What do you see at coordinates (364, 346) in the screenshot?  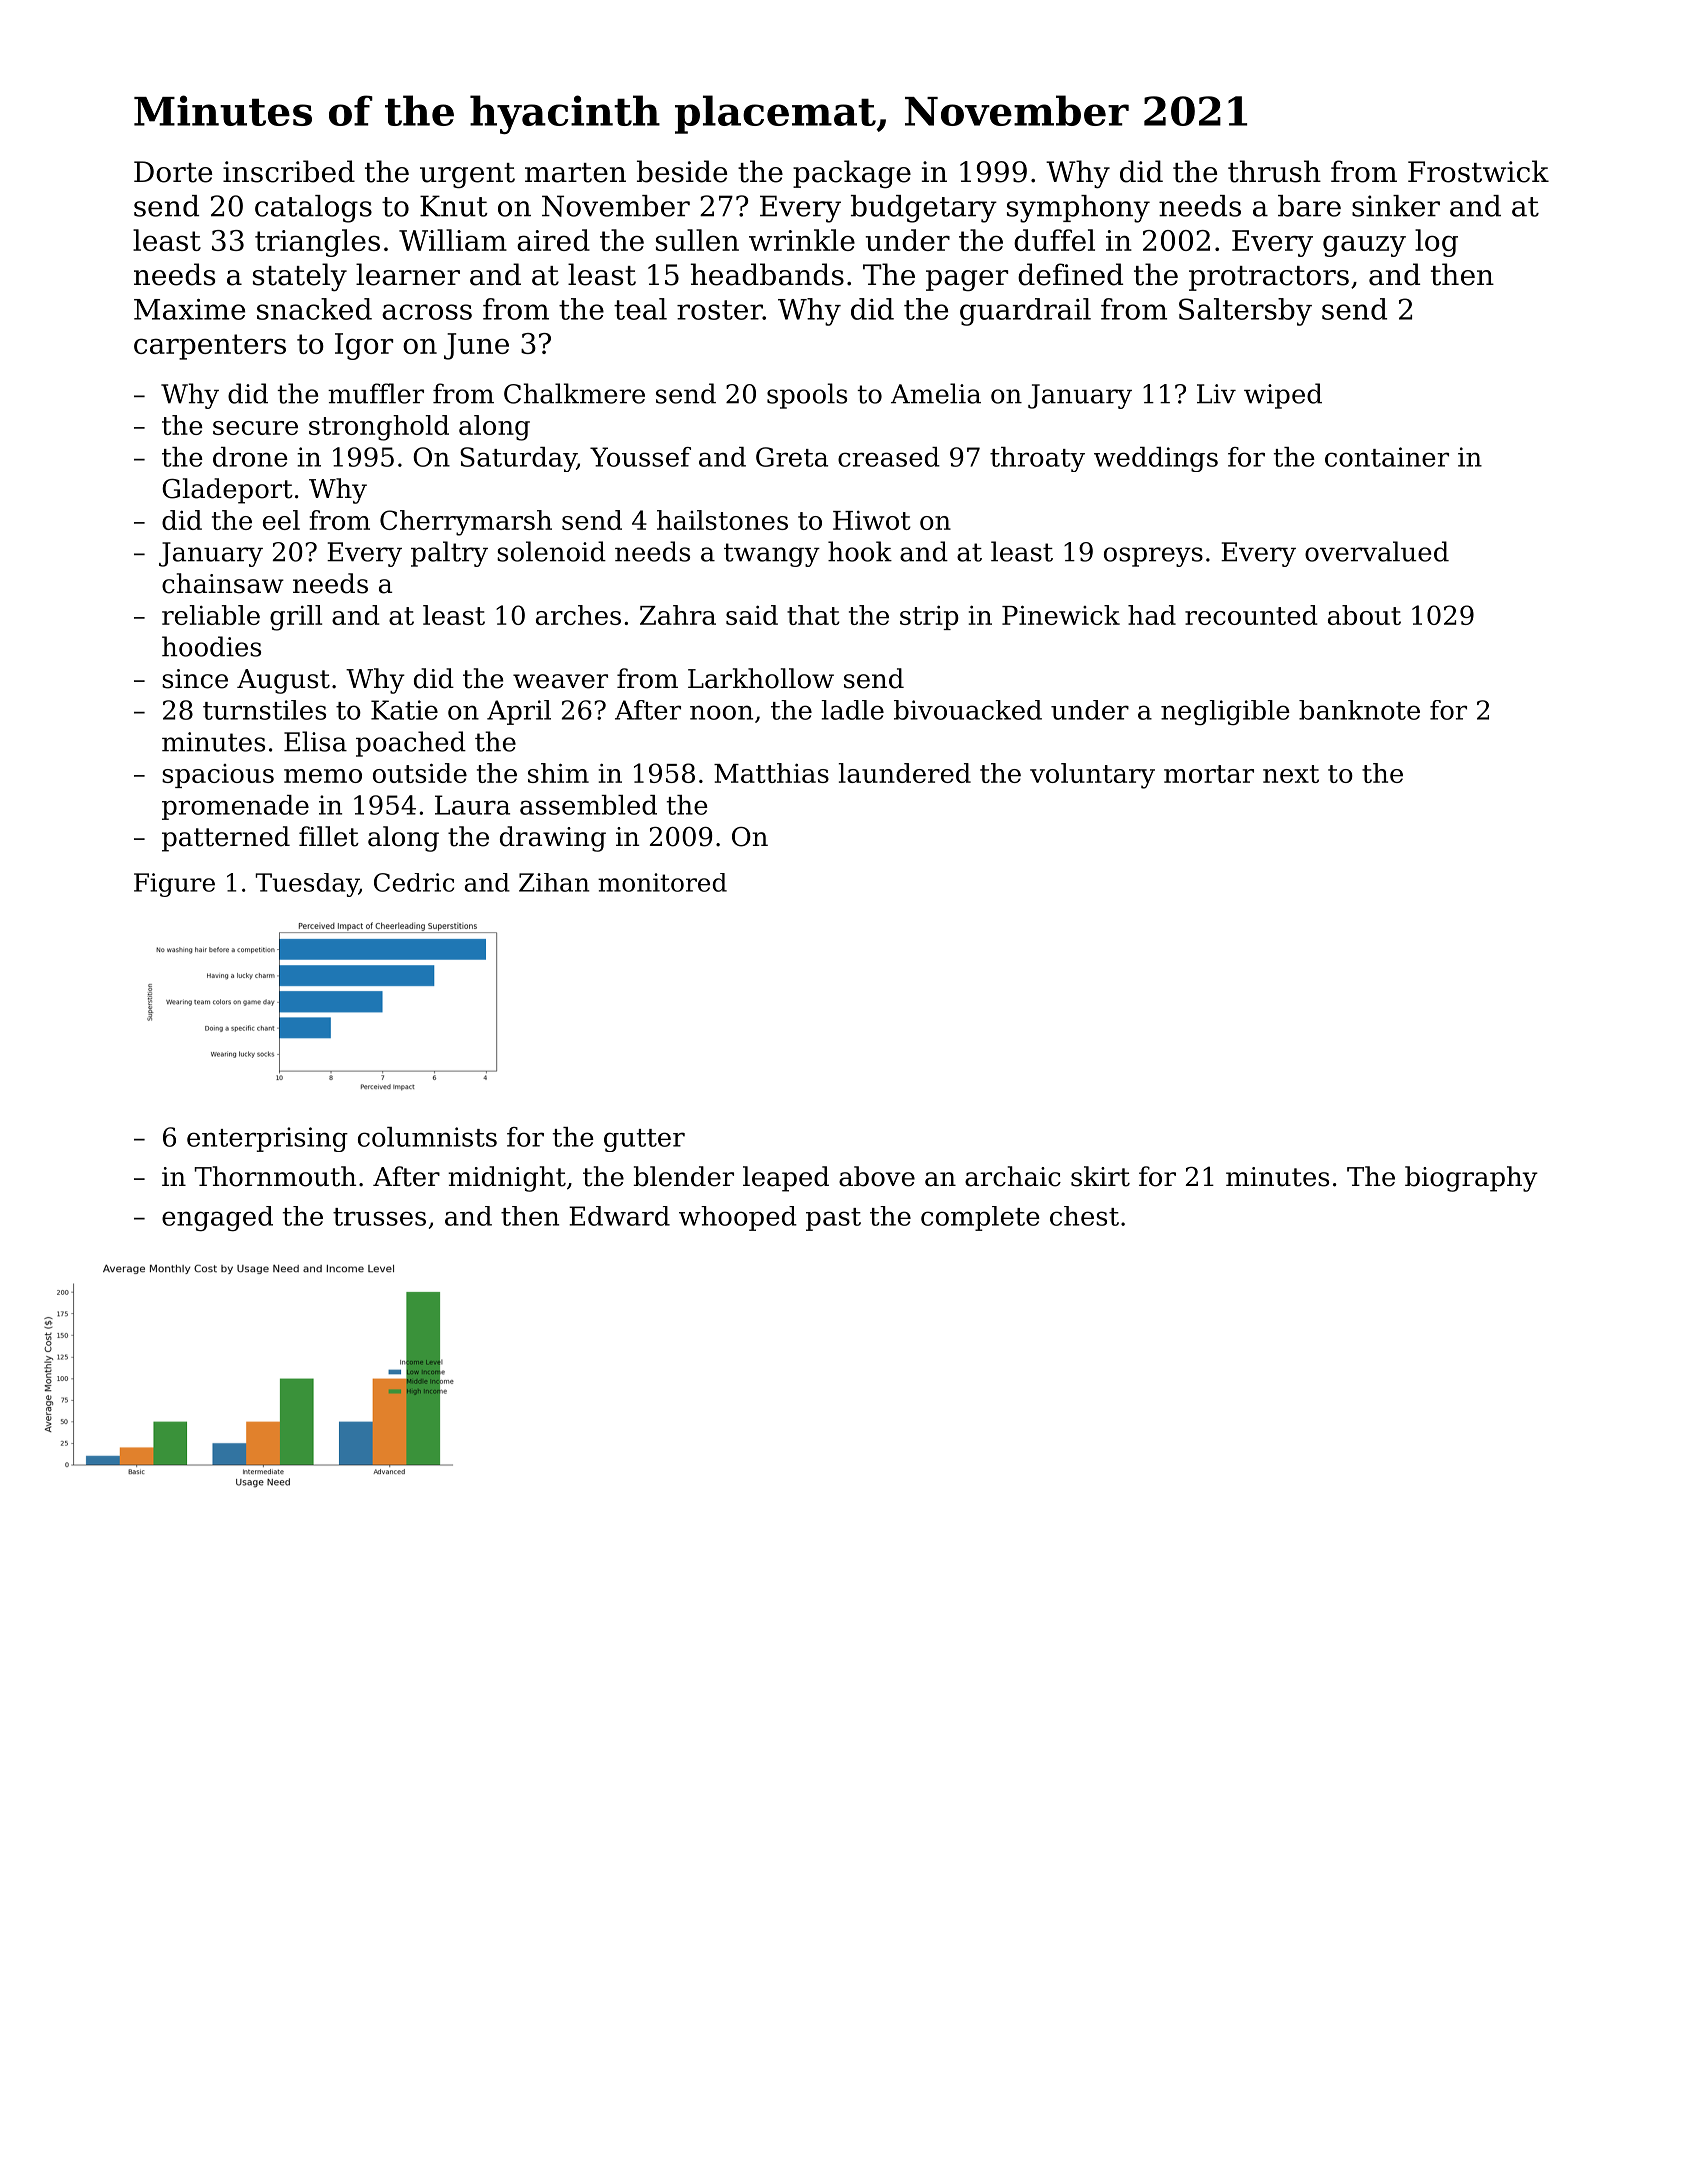 I see `Igor` at bounding box center [364, 346].
